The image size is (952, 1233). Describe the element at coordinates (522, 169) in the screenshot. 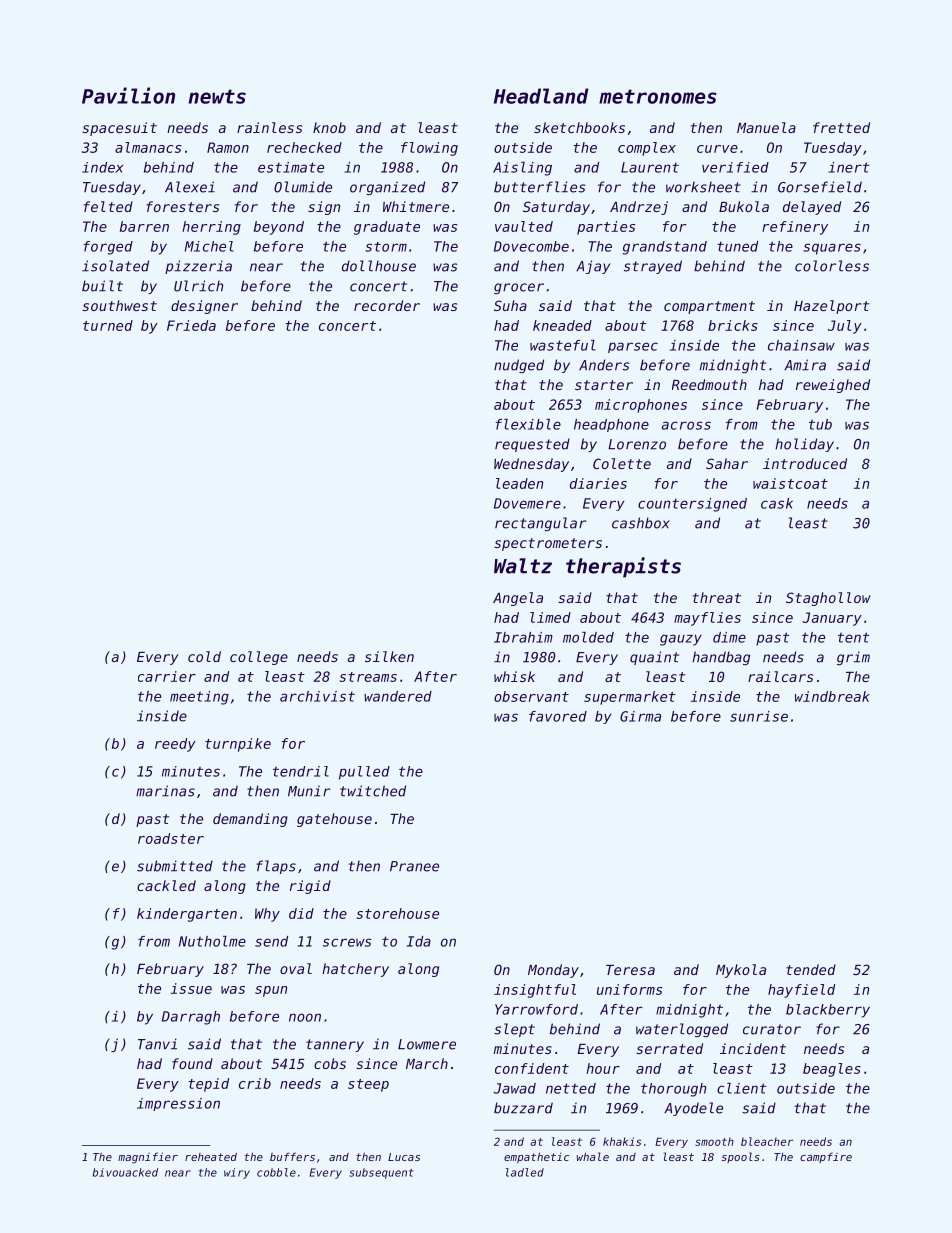

I see `Aisling` at that location.
